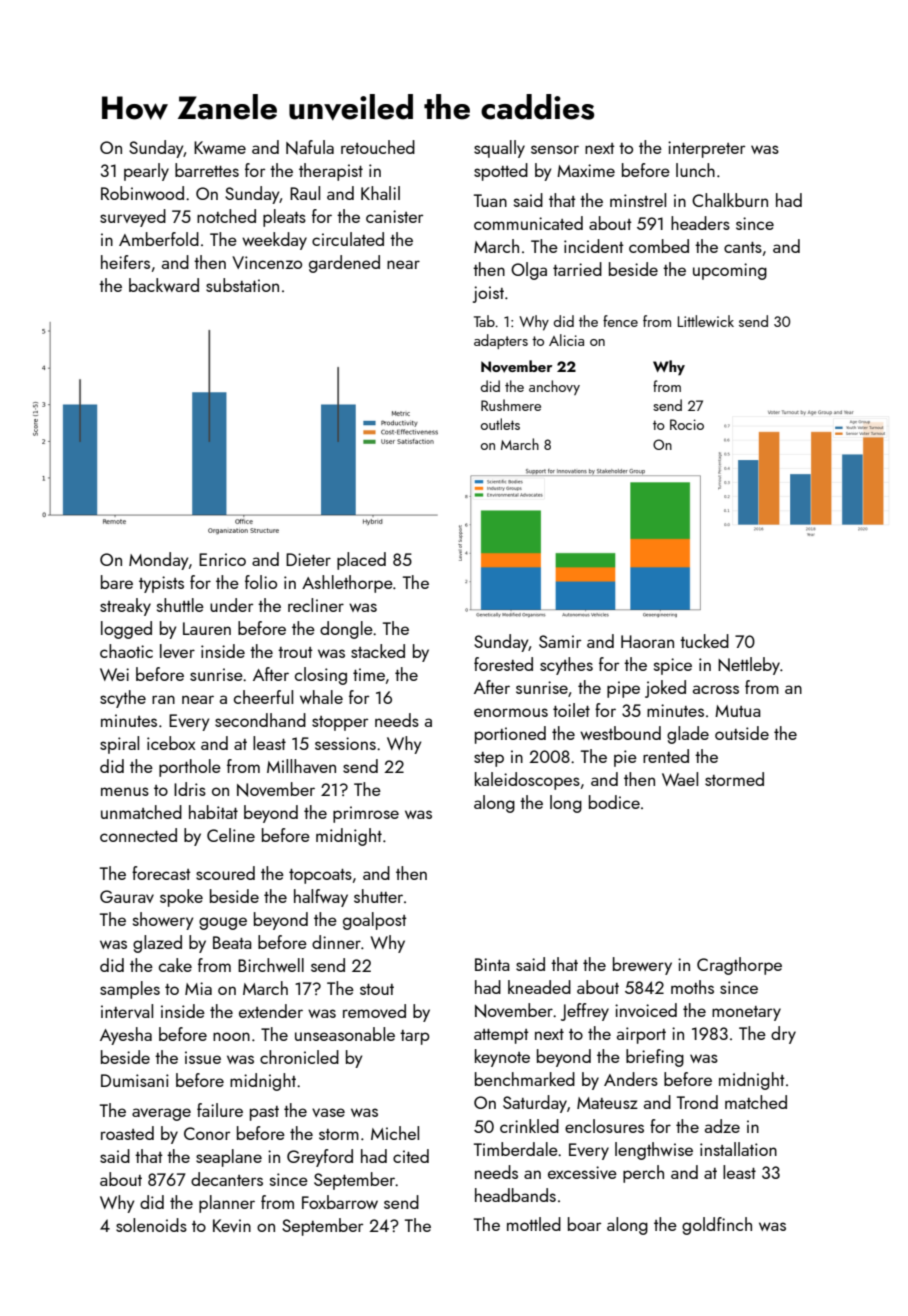 The width and height of the screenshot is (908, 1316). What do you see at coordinates (378, 147) in the screenshot?
I see `retouched` at bounding box center [378, 147].
